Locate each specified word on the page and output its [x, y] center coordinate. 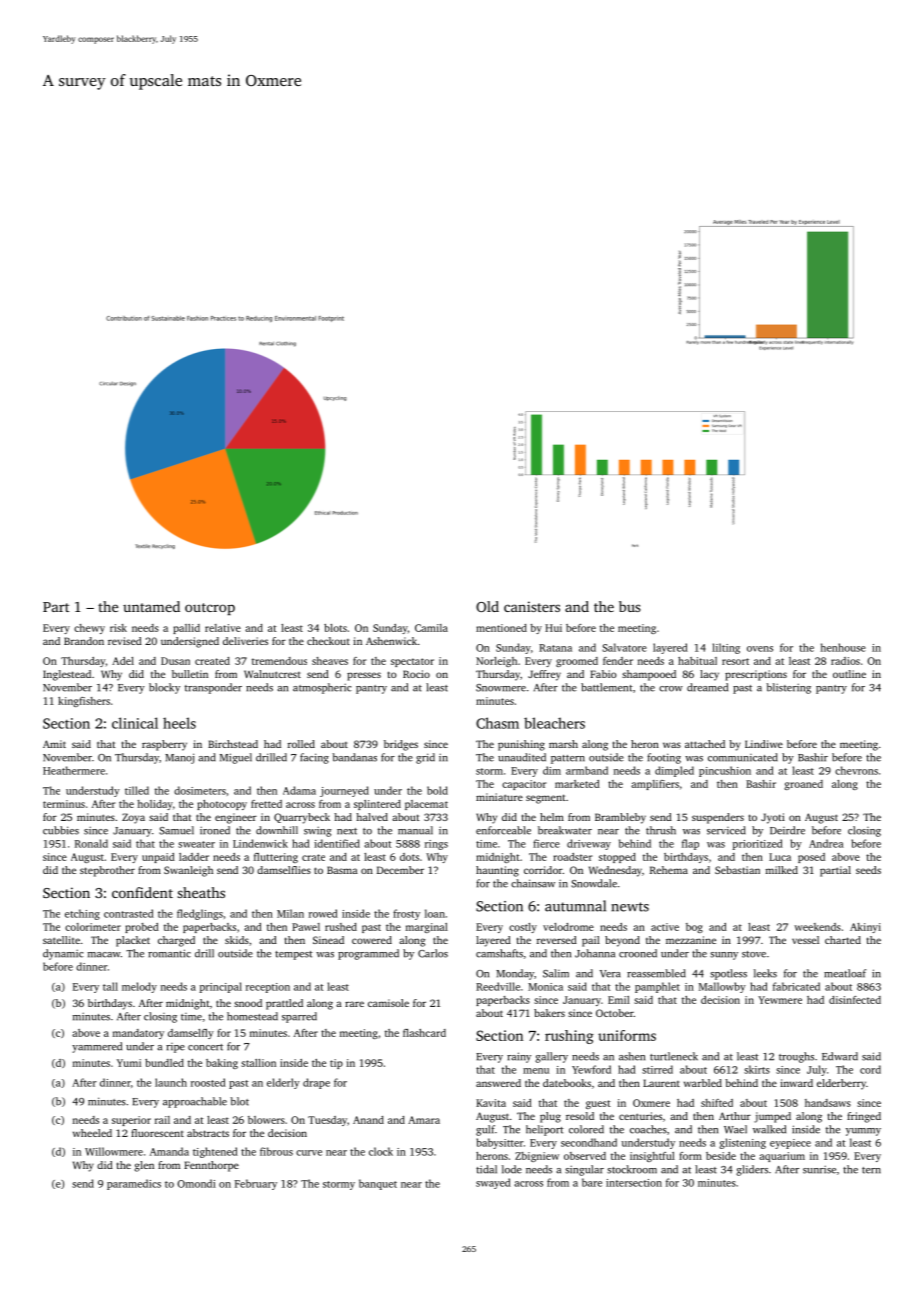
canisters [532, 606]
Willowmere [114, 1151]
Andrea [826, 843]
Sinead [328, 940]
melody [139, 987]
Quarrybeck [302, 818]
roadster [572, 857]
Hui [553, 628]
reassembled [656, 973]
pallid [186, 629]
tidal [486, 1169]
